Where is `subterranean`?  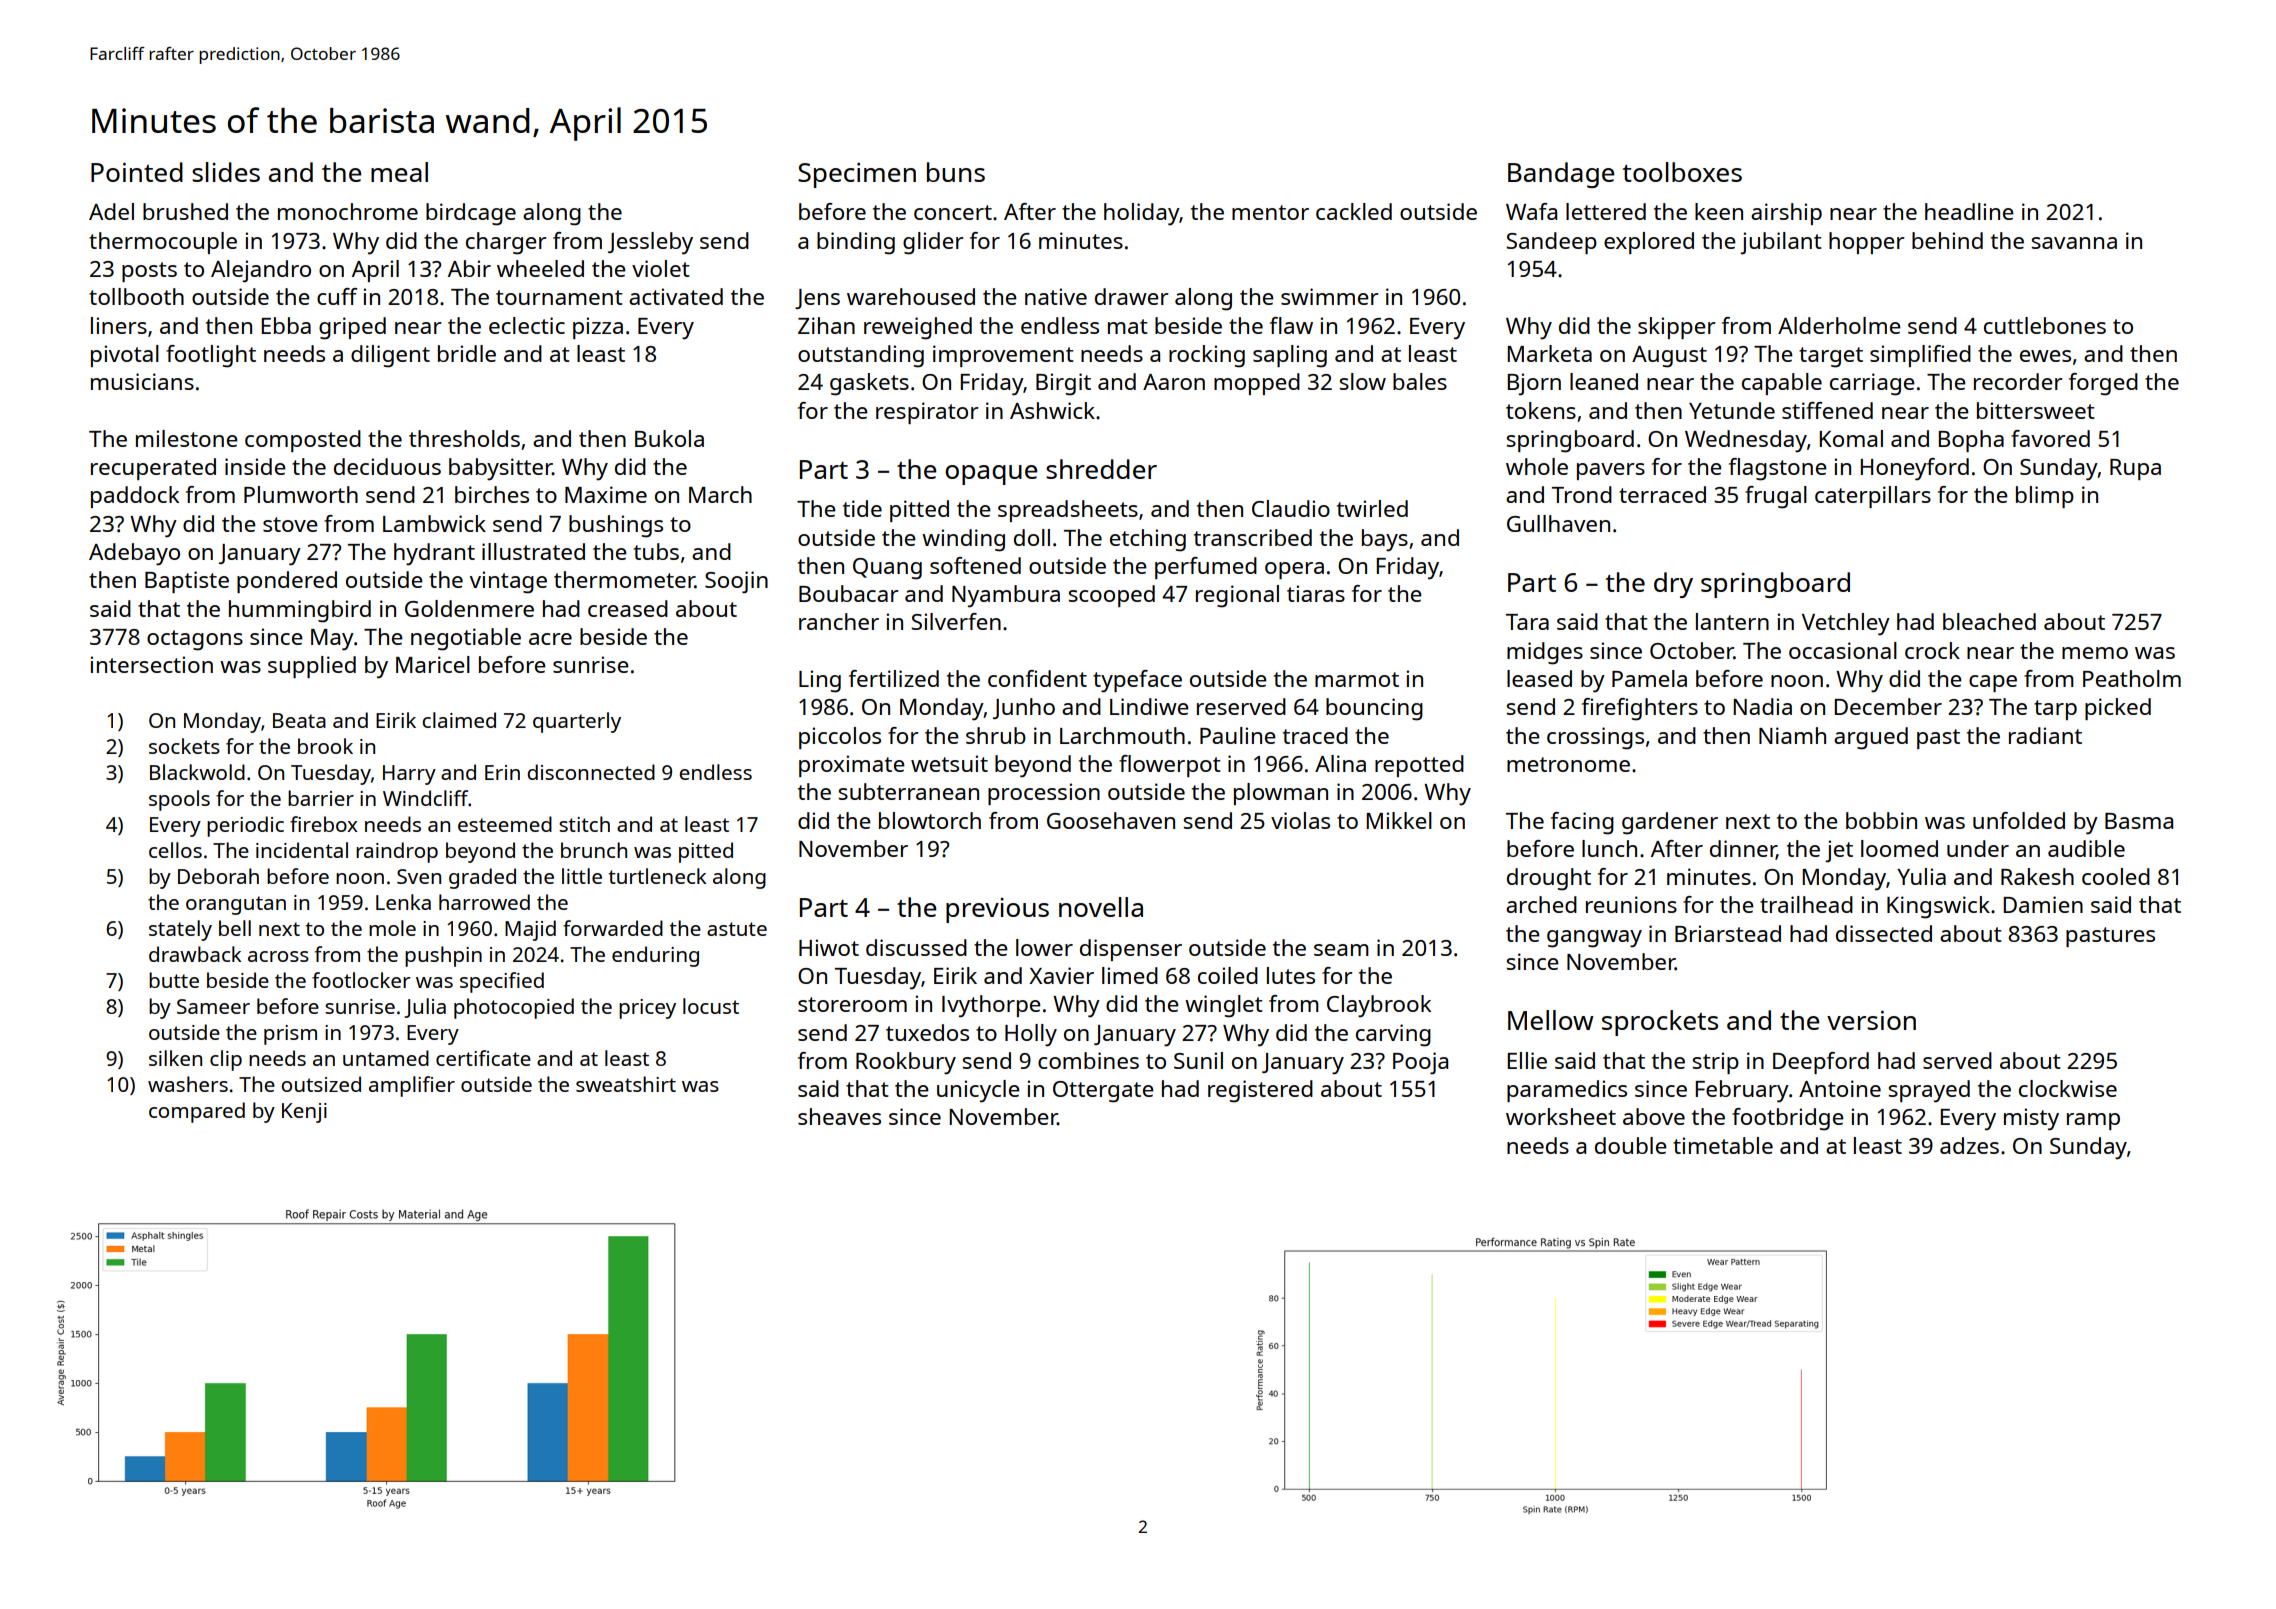
subterranean is located at coordinates (908, 791).
